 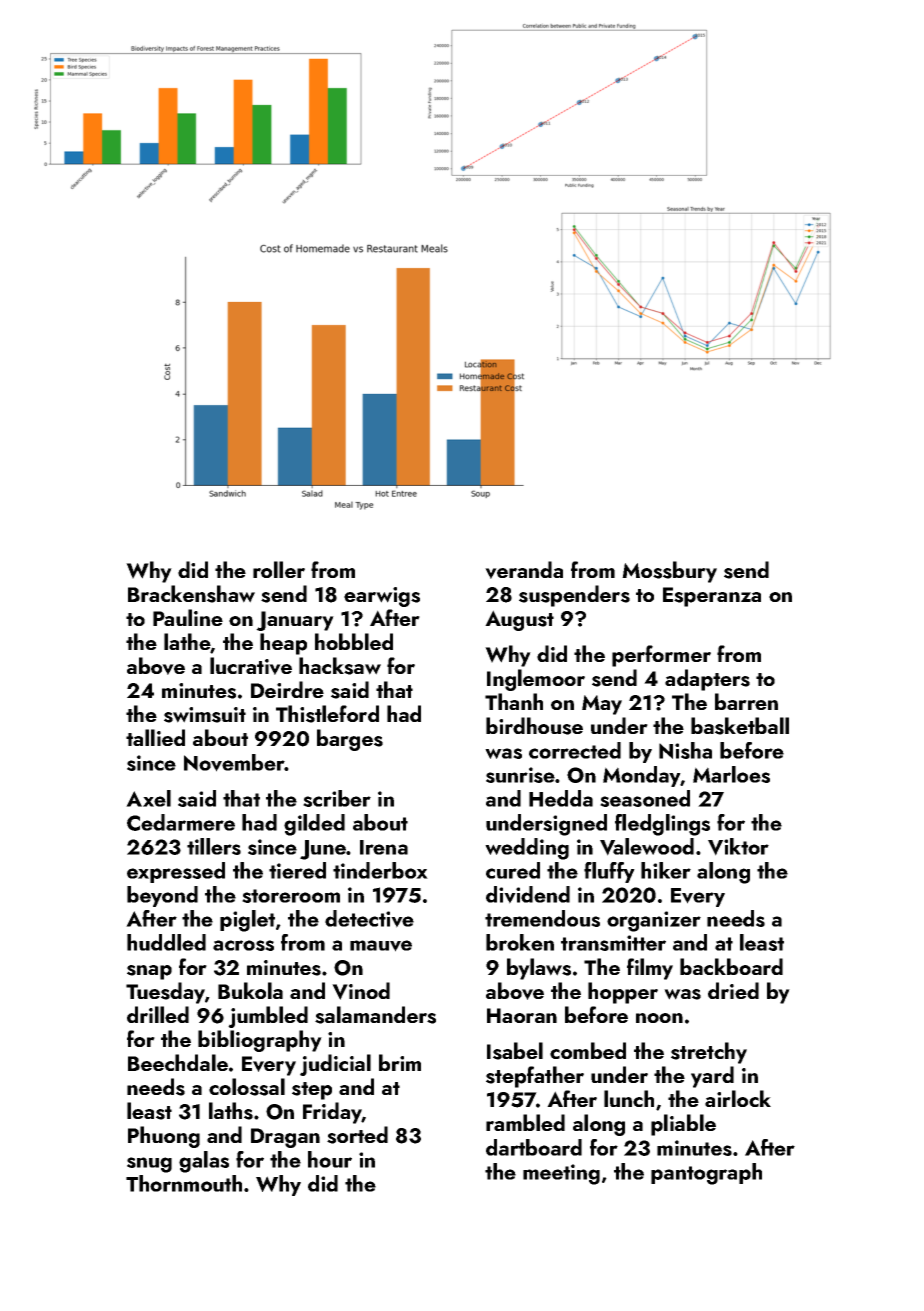 What do you see at coordinates (166, 942) in the screenshot?
I see `huddled` at bounding box center [166, 942].
